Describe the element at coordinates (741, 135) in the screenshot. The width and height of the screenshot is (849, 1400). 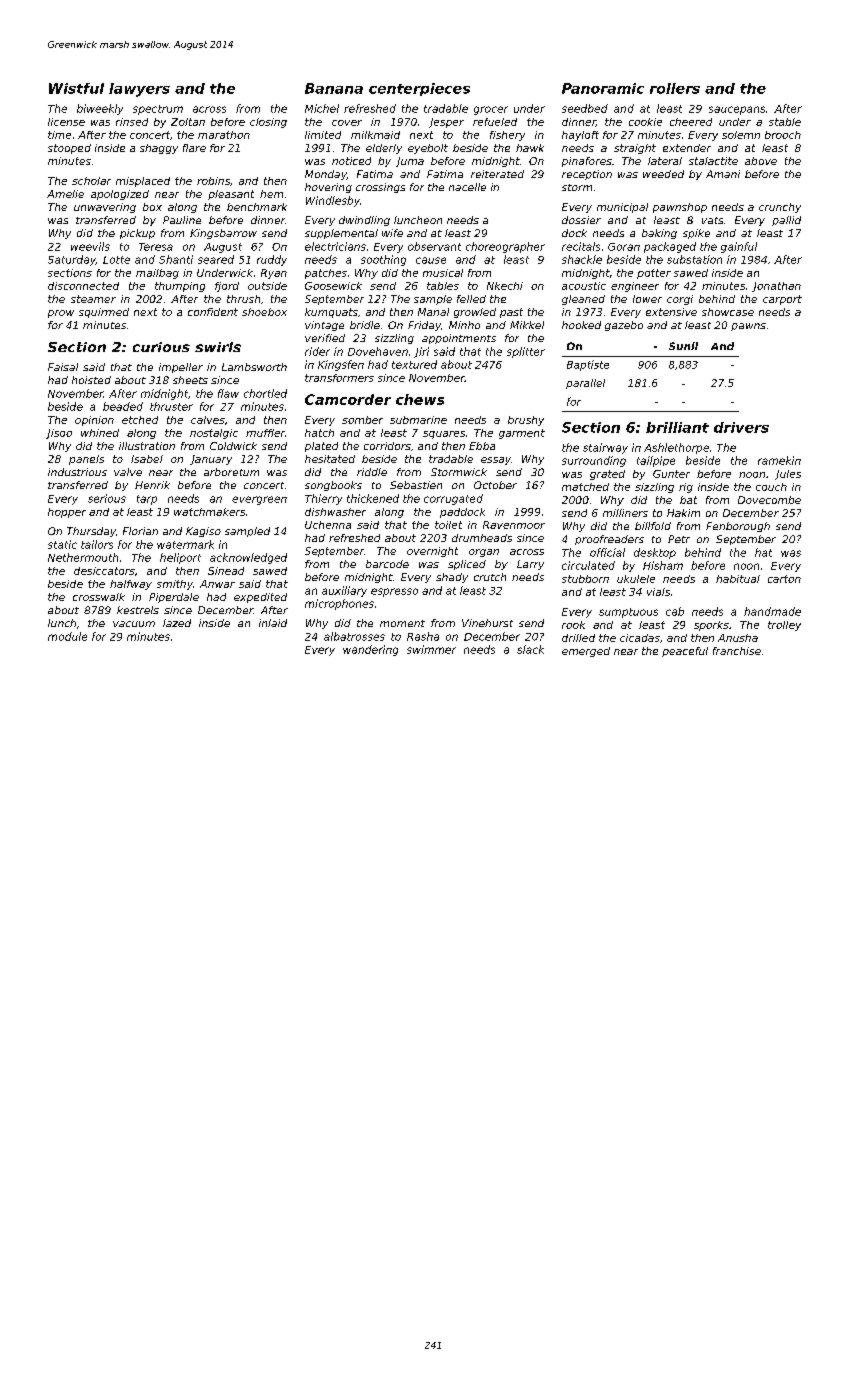
I see `solemn` at that location.
